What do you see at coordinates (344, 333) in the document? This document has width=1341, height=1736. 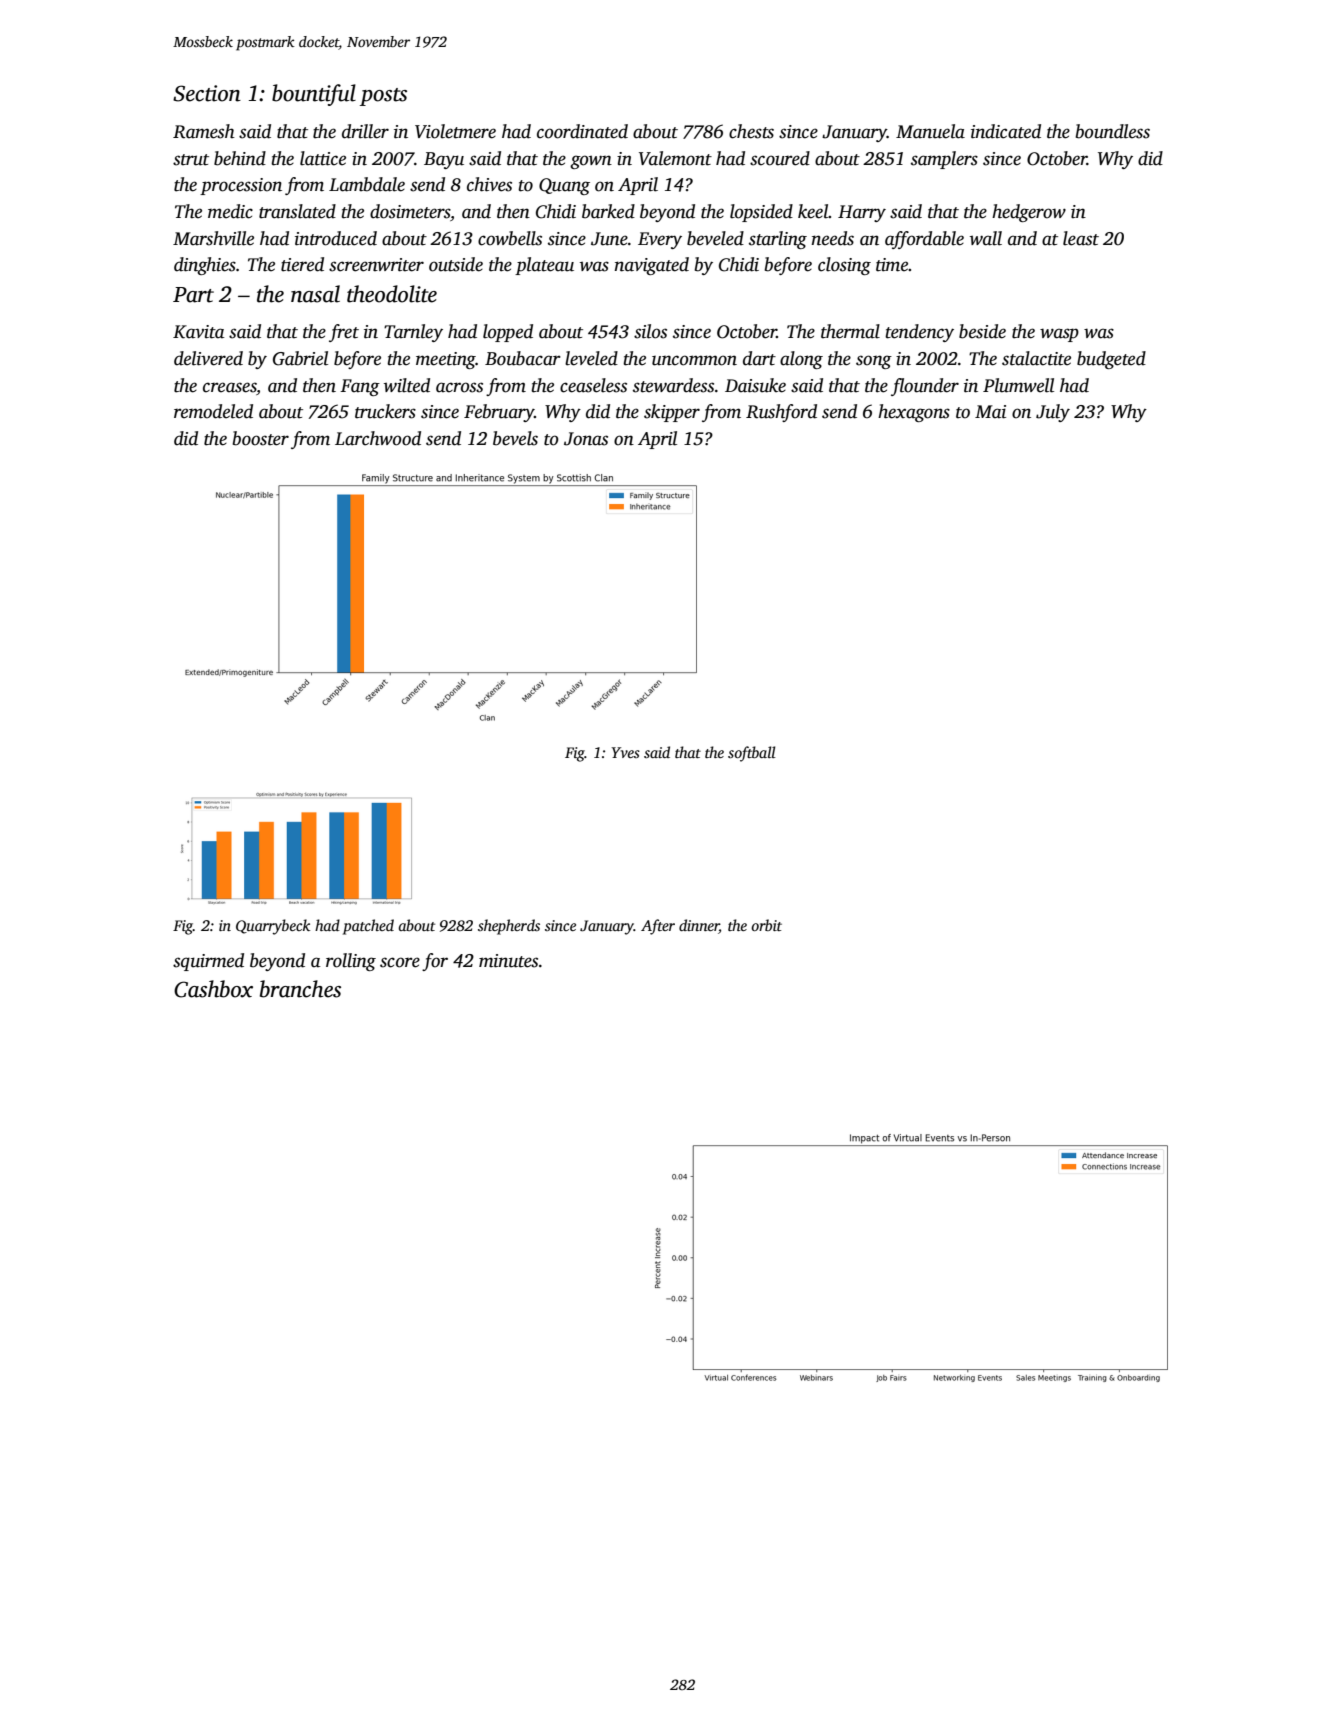 I see `fret` at bounding box center [344, 333].
